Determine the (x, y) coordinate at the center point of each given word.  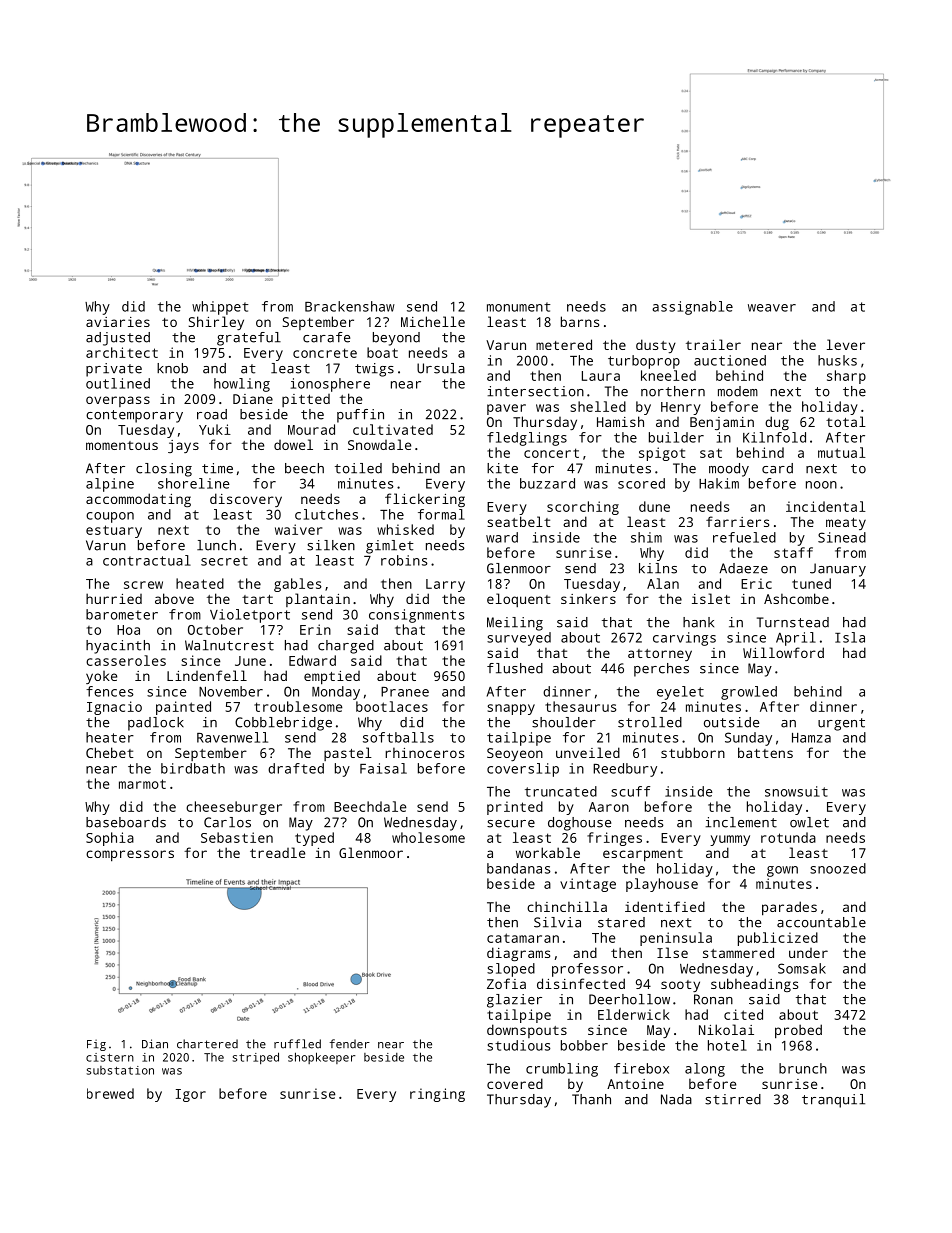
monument (519, 307)
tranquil (833, 1101)
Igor (191, 1095)
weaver (772, 308)
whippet (220, 308)
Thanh (591, 1099)
